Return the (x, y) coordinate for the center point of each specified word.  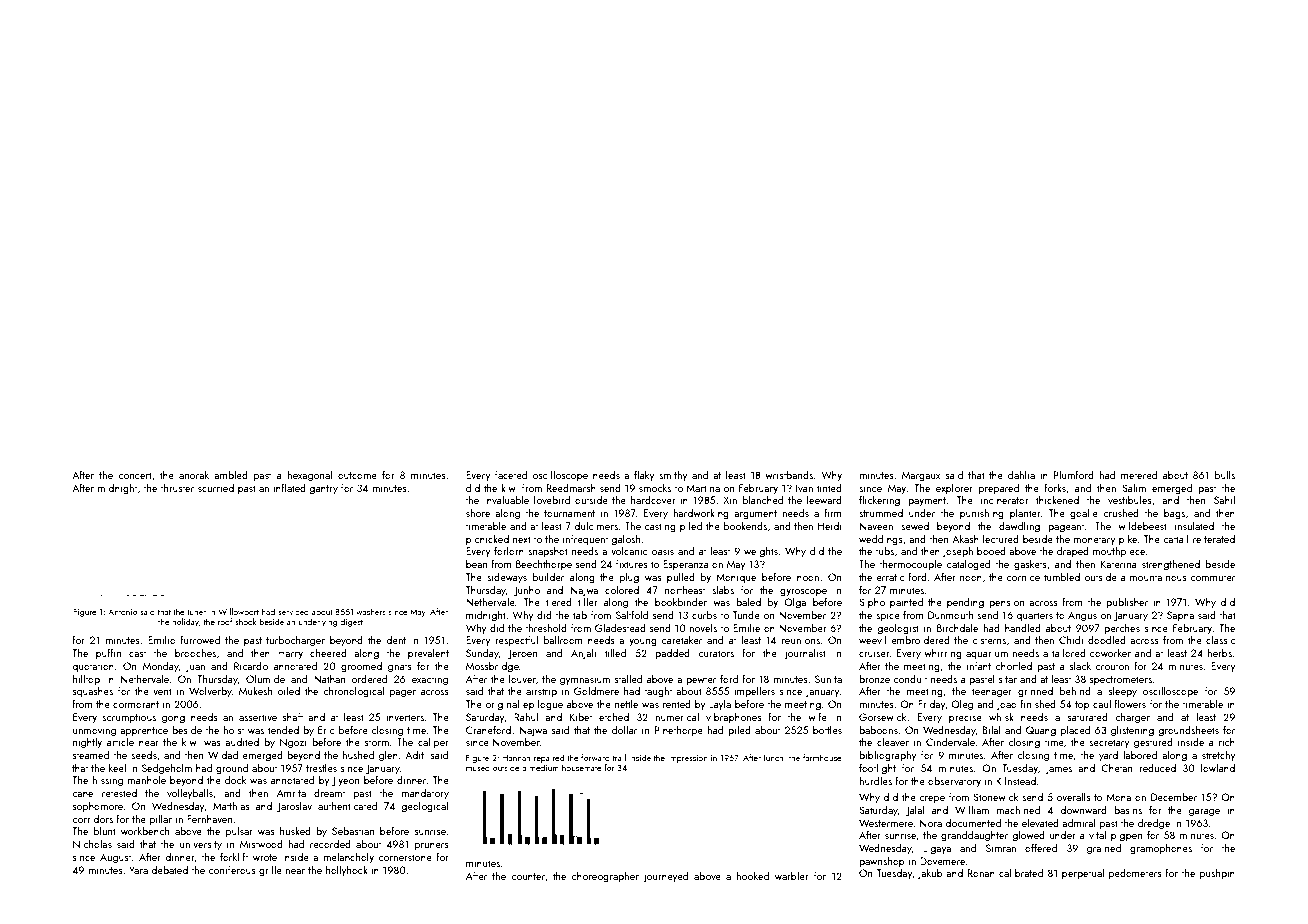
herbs (1219, 653)
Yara (138, 870)
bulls (1225, 474)
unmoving (94, 731)
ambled (231, 475)
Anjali (583, 654)
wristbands (789, 475)
